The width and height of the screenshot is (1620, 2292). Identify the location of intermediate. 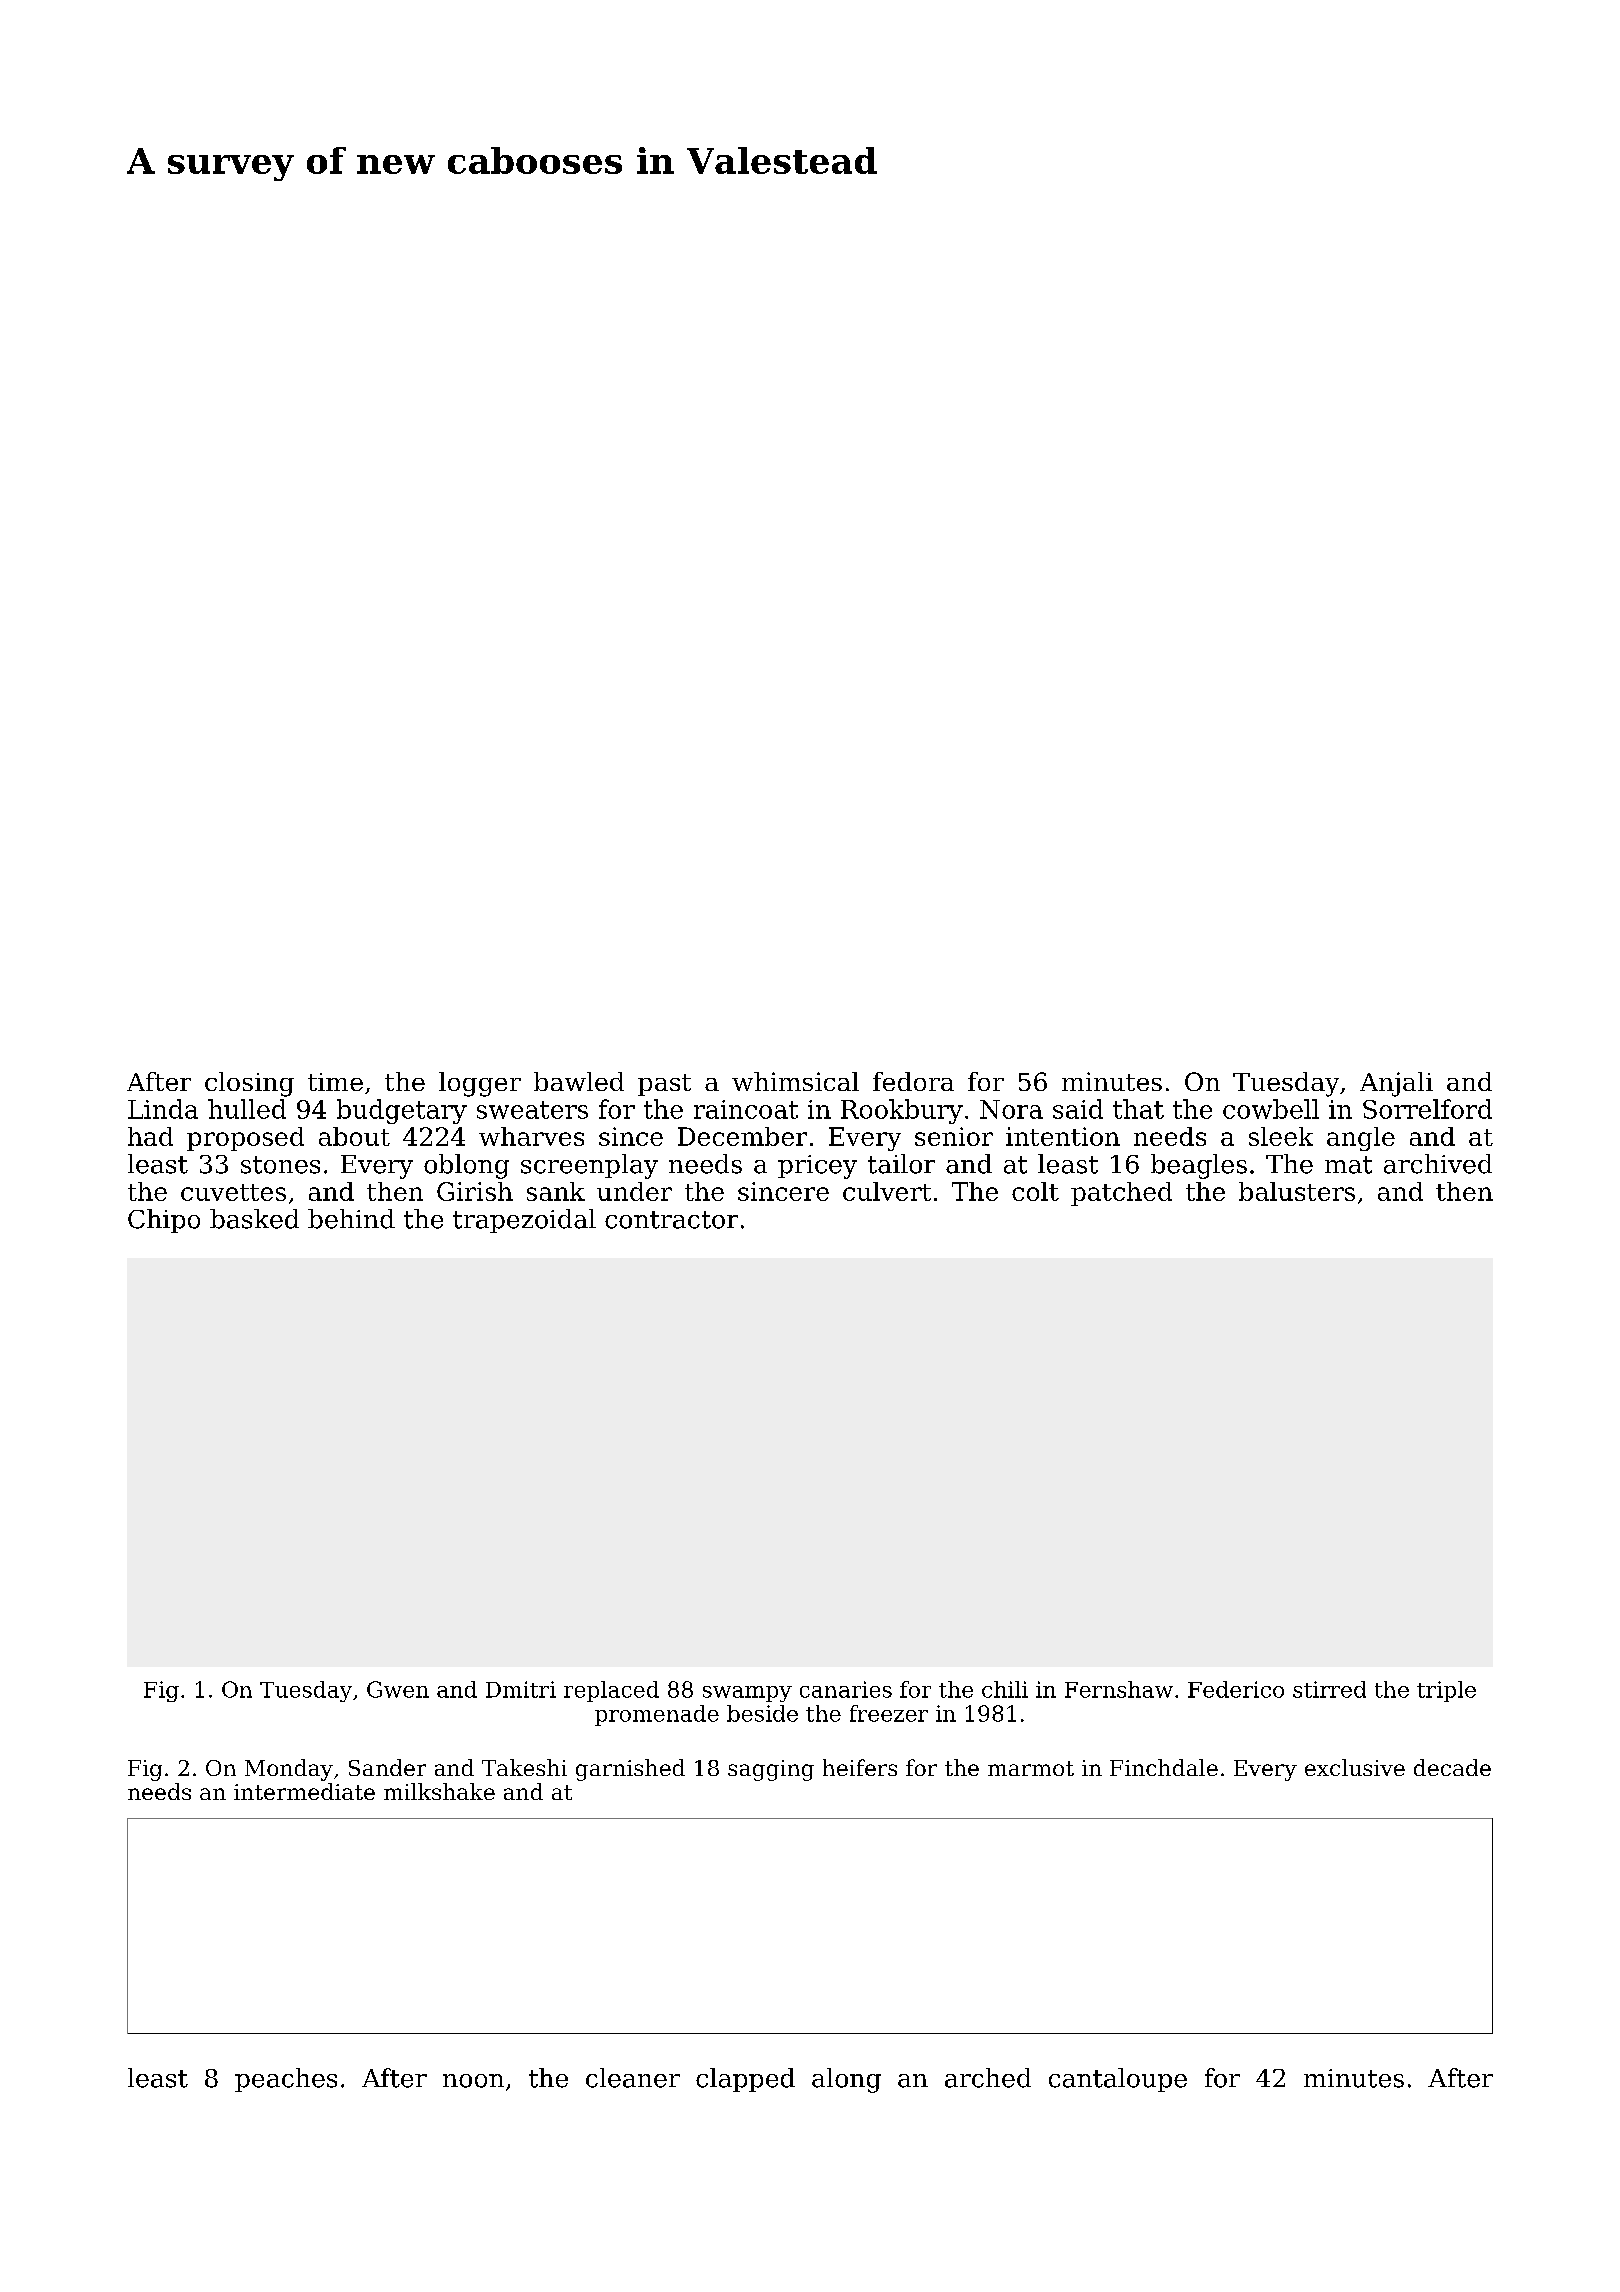
(304, 1791).
